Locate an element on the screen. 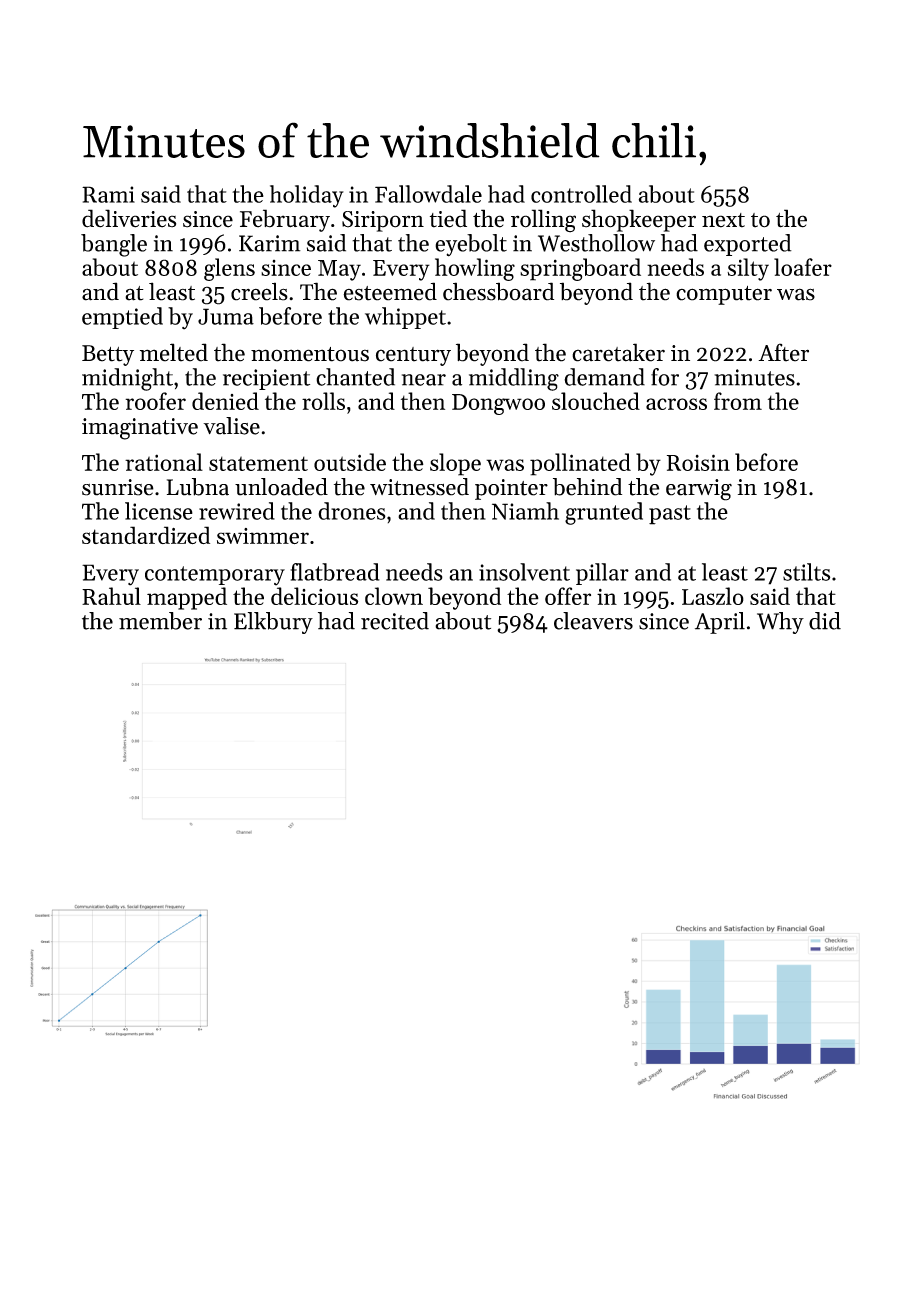  whippet is located at coordinates (405, 318).
